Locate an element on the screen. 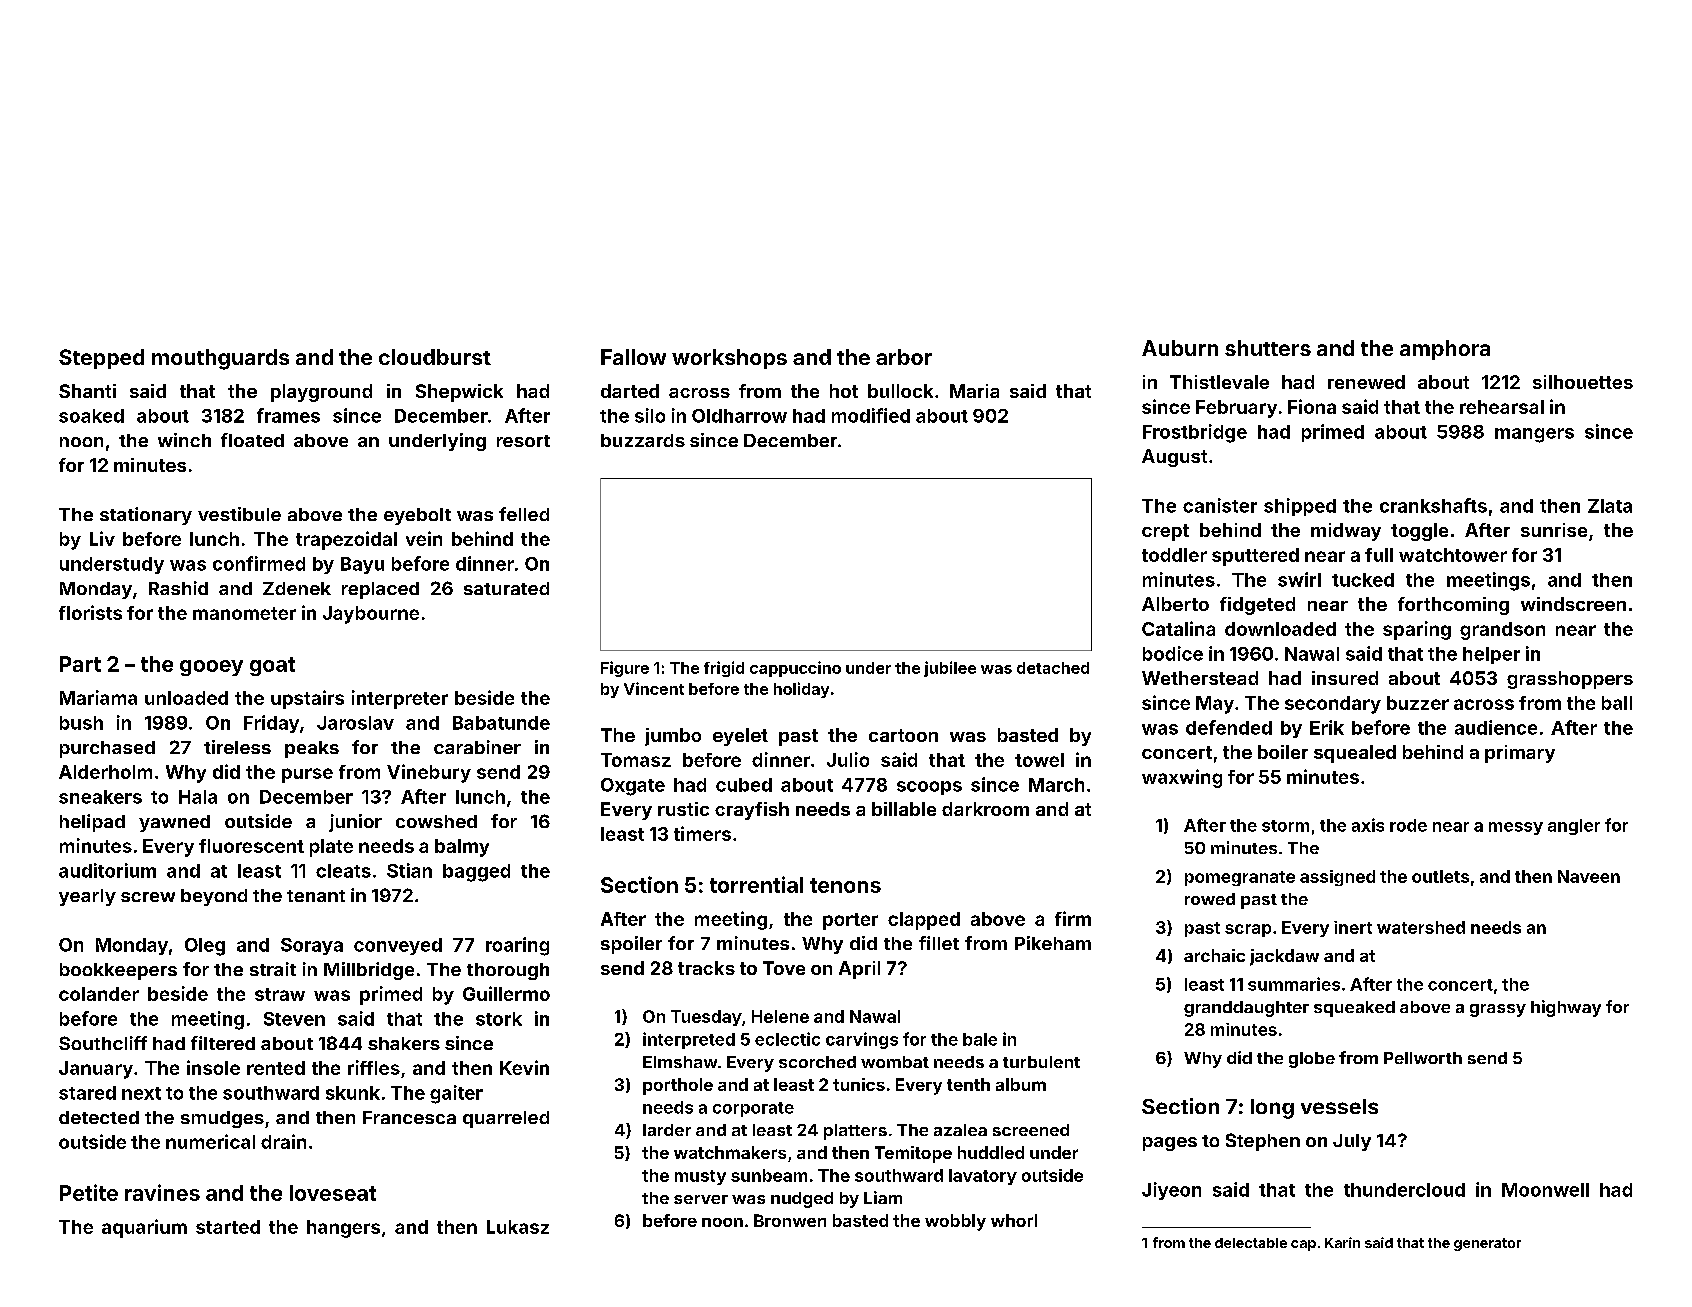  eyebolt is located at coordinates (417, 516).
